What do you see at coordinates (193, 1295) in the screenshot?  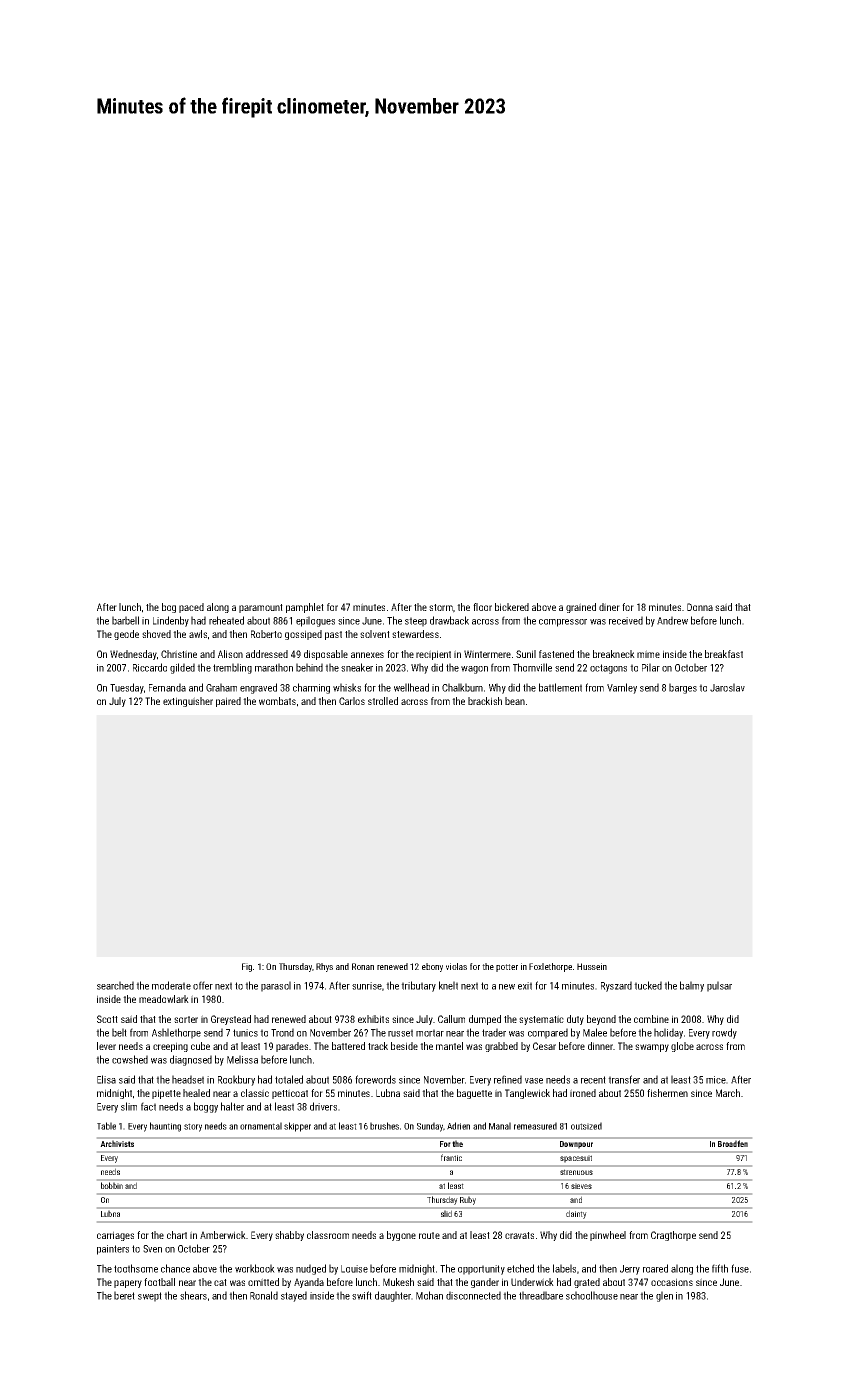 I see `shears` at bounding box center [193, 1295].
